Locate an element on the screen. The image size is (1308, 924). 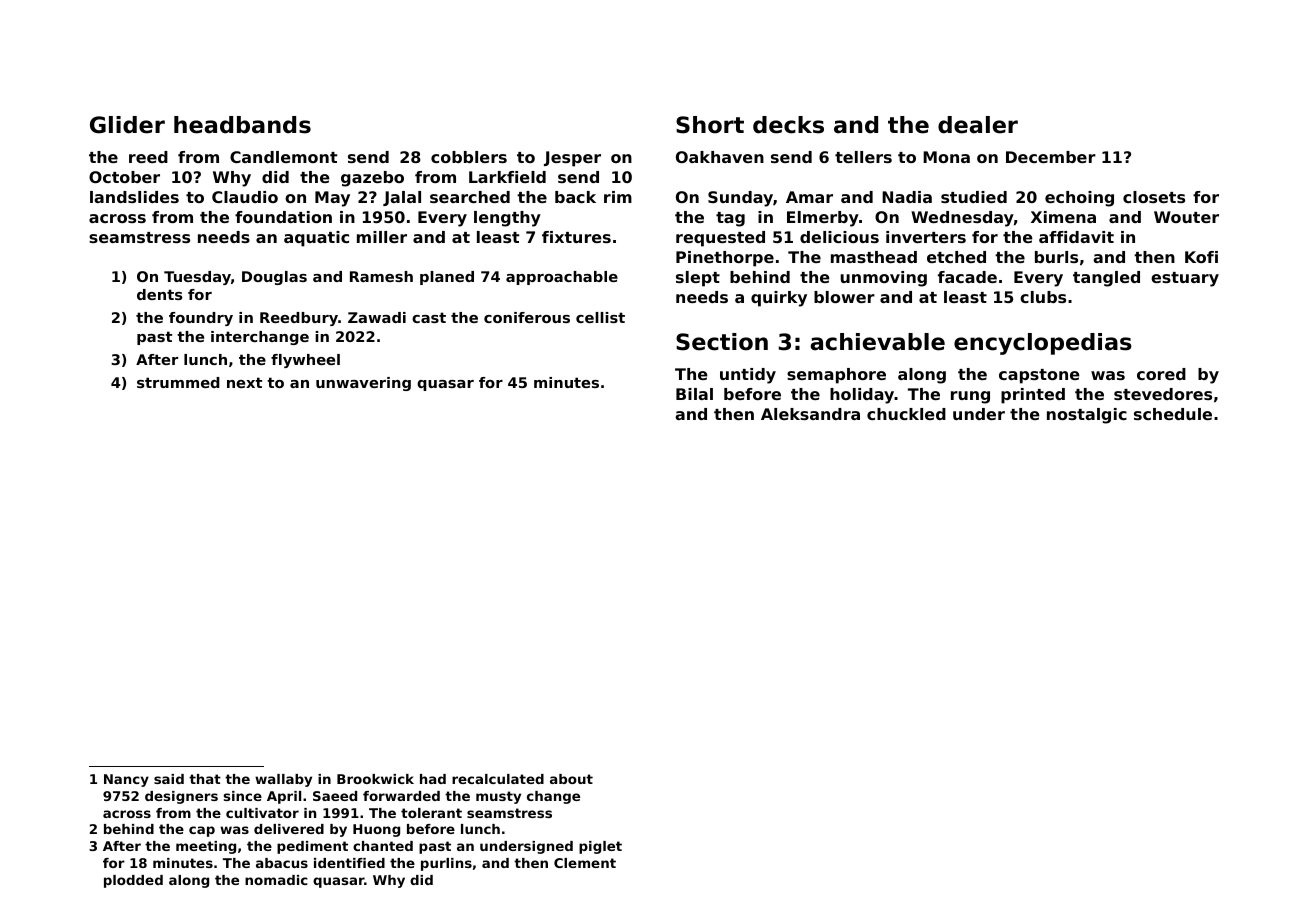
estuary is located at coordinates (1185, 279).
